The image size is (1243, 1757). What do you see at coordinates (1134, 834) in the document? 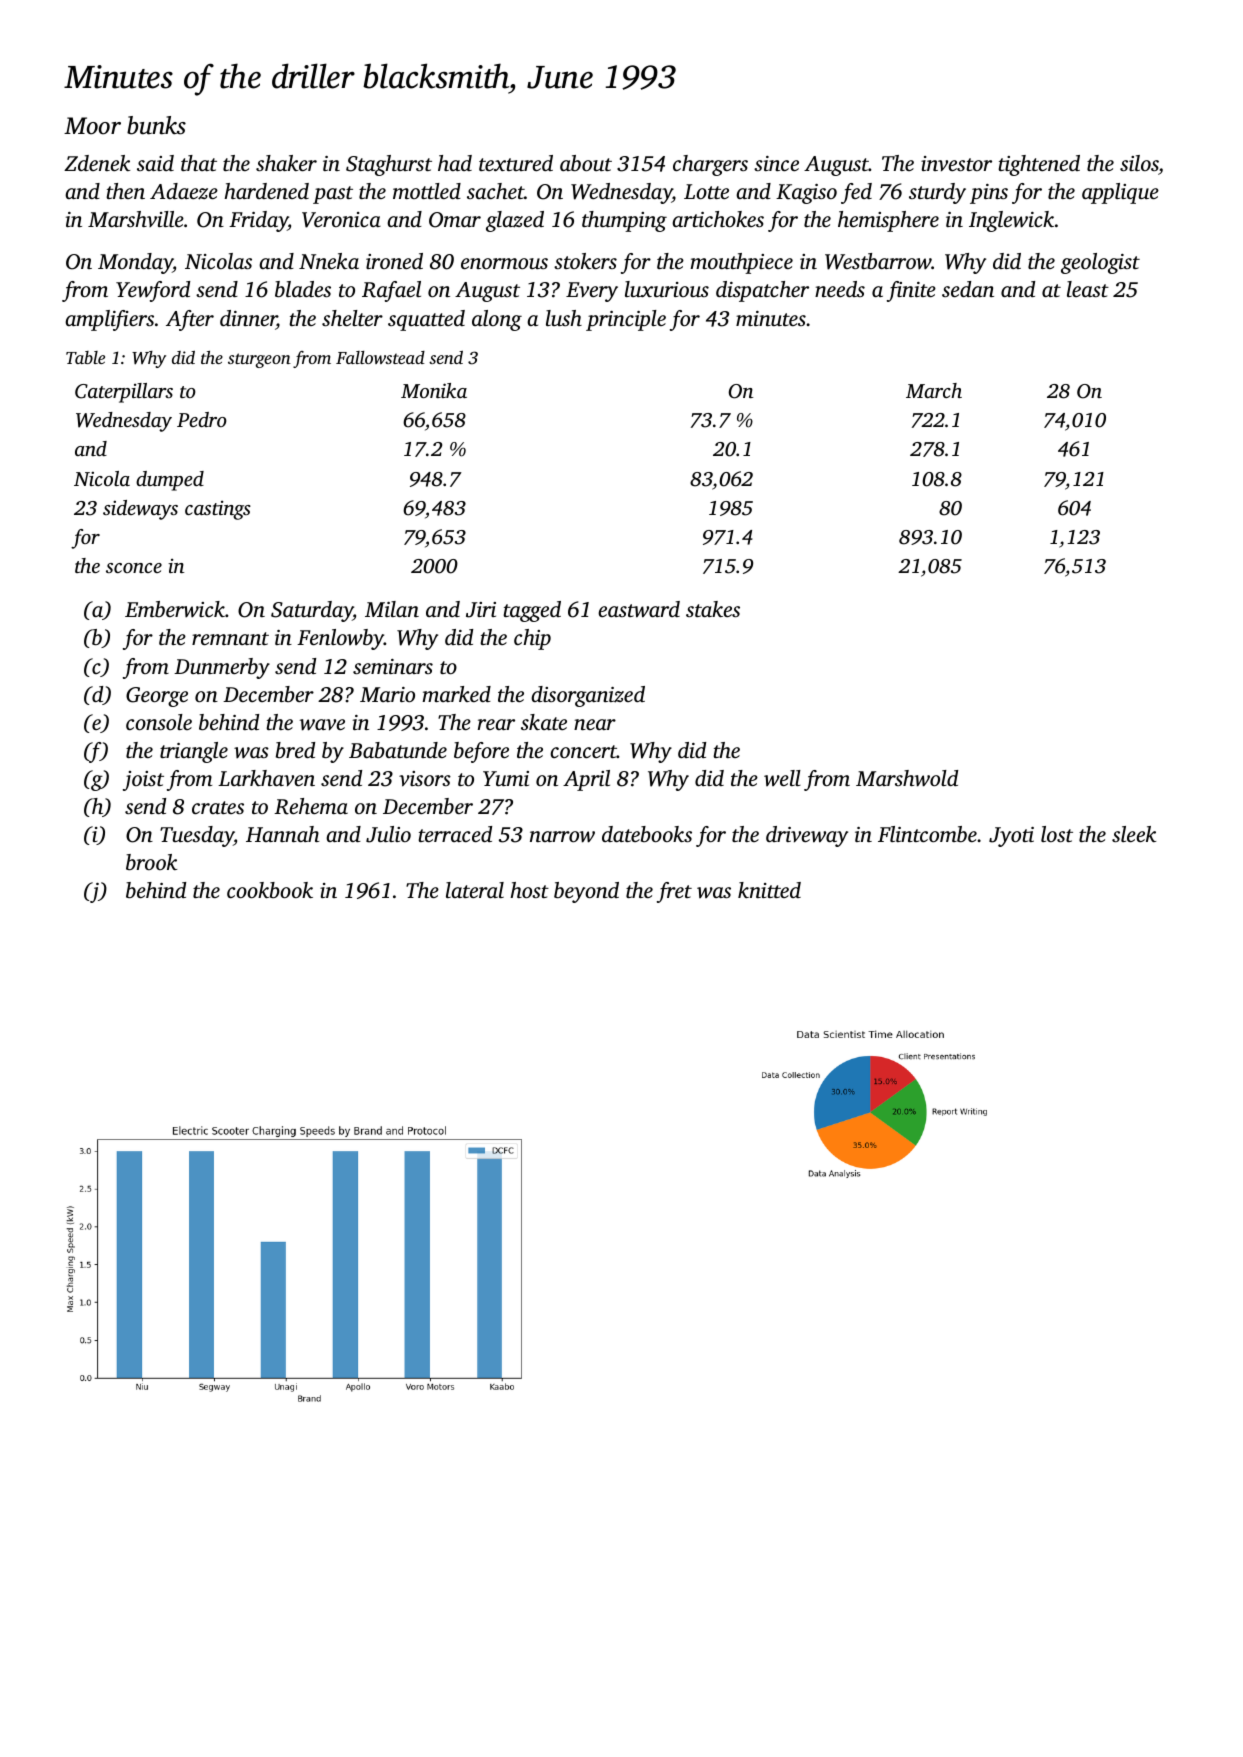
I see `sleek` at bounding box center [1134, 834].
